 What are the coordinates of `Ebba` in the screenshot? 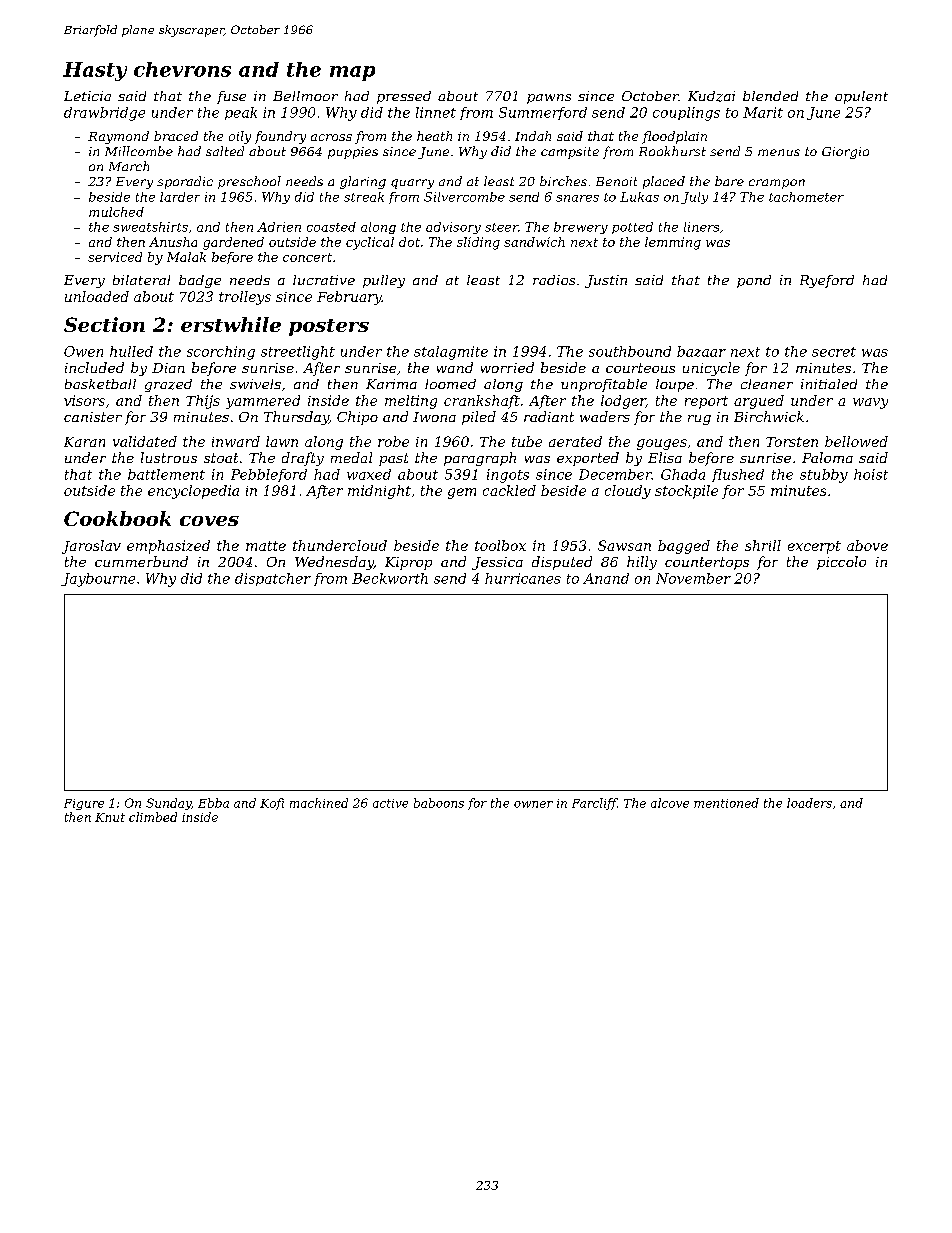 It's located at (213, 803).
